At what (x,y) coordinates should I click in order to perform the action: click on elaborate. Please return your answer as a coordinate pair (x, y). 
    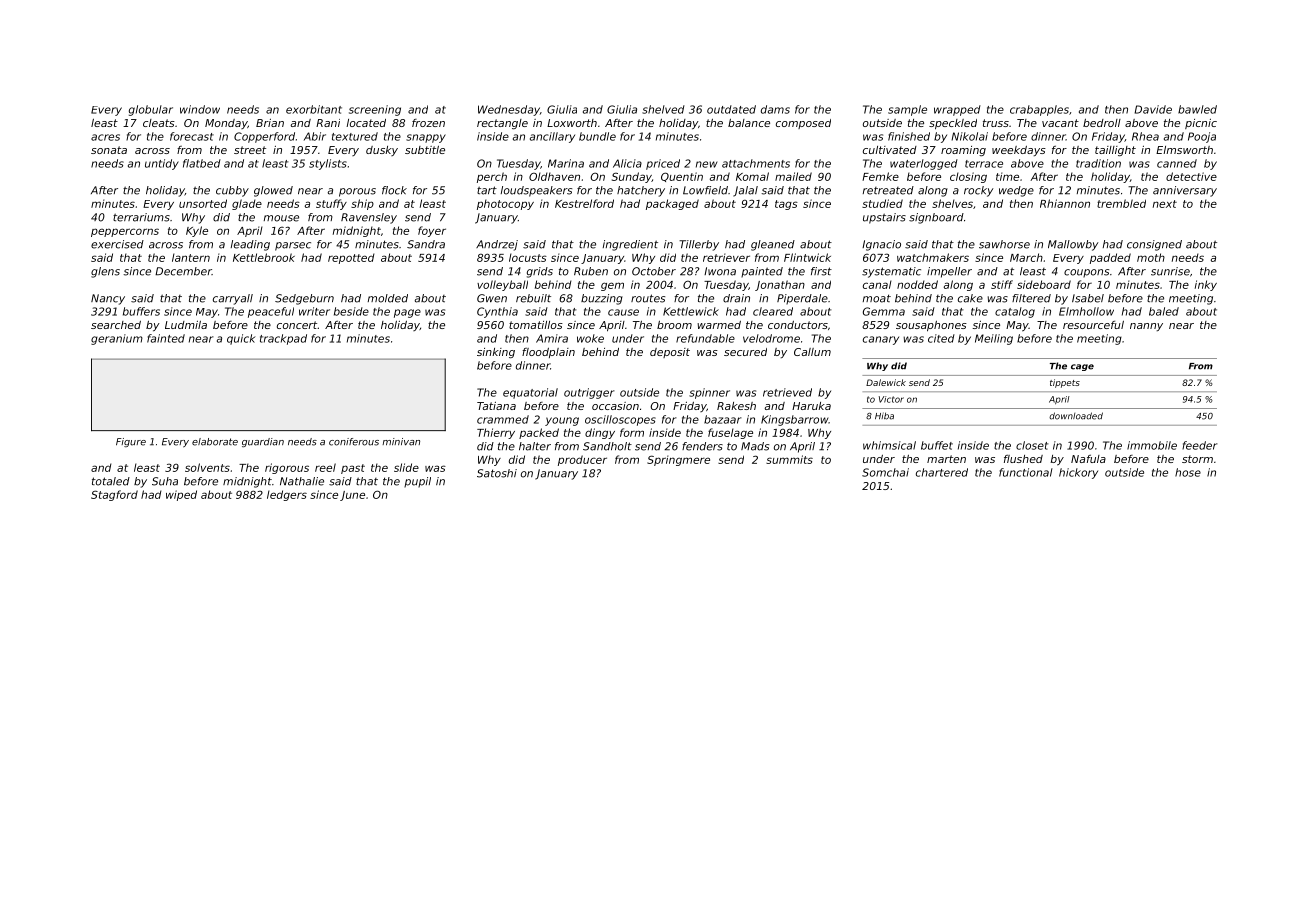
    Looking at the image, I should click on (215, 442).
